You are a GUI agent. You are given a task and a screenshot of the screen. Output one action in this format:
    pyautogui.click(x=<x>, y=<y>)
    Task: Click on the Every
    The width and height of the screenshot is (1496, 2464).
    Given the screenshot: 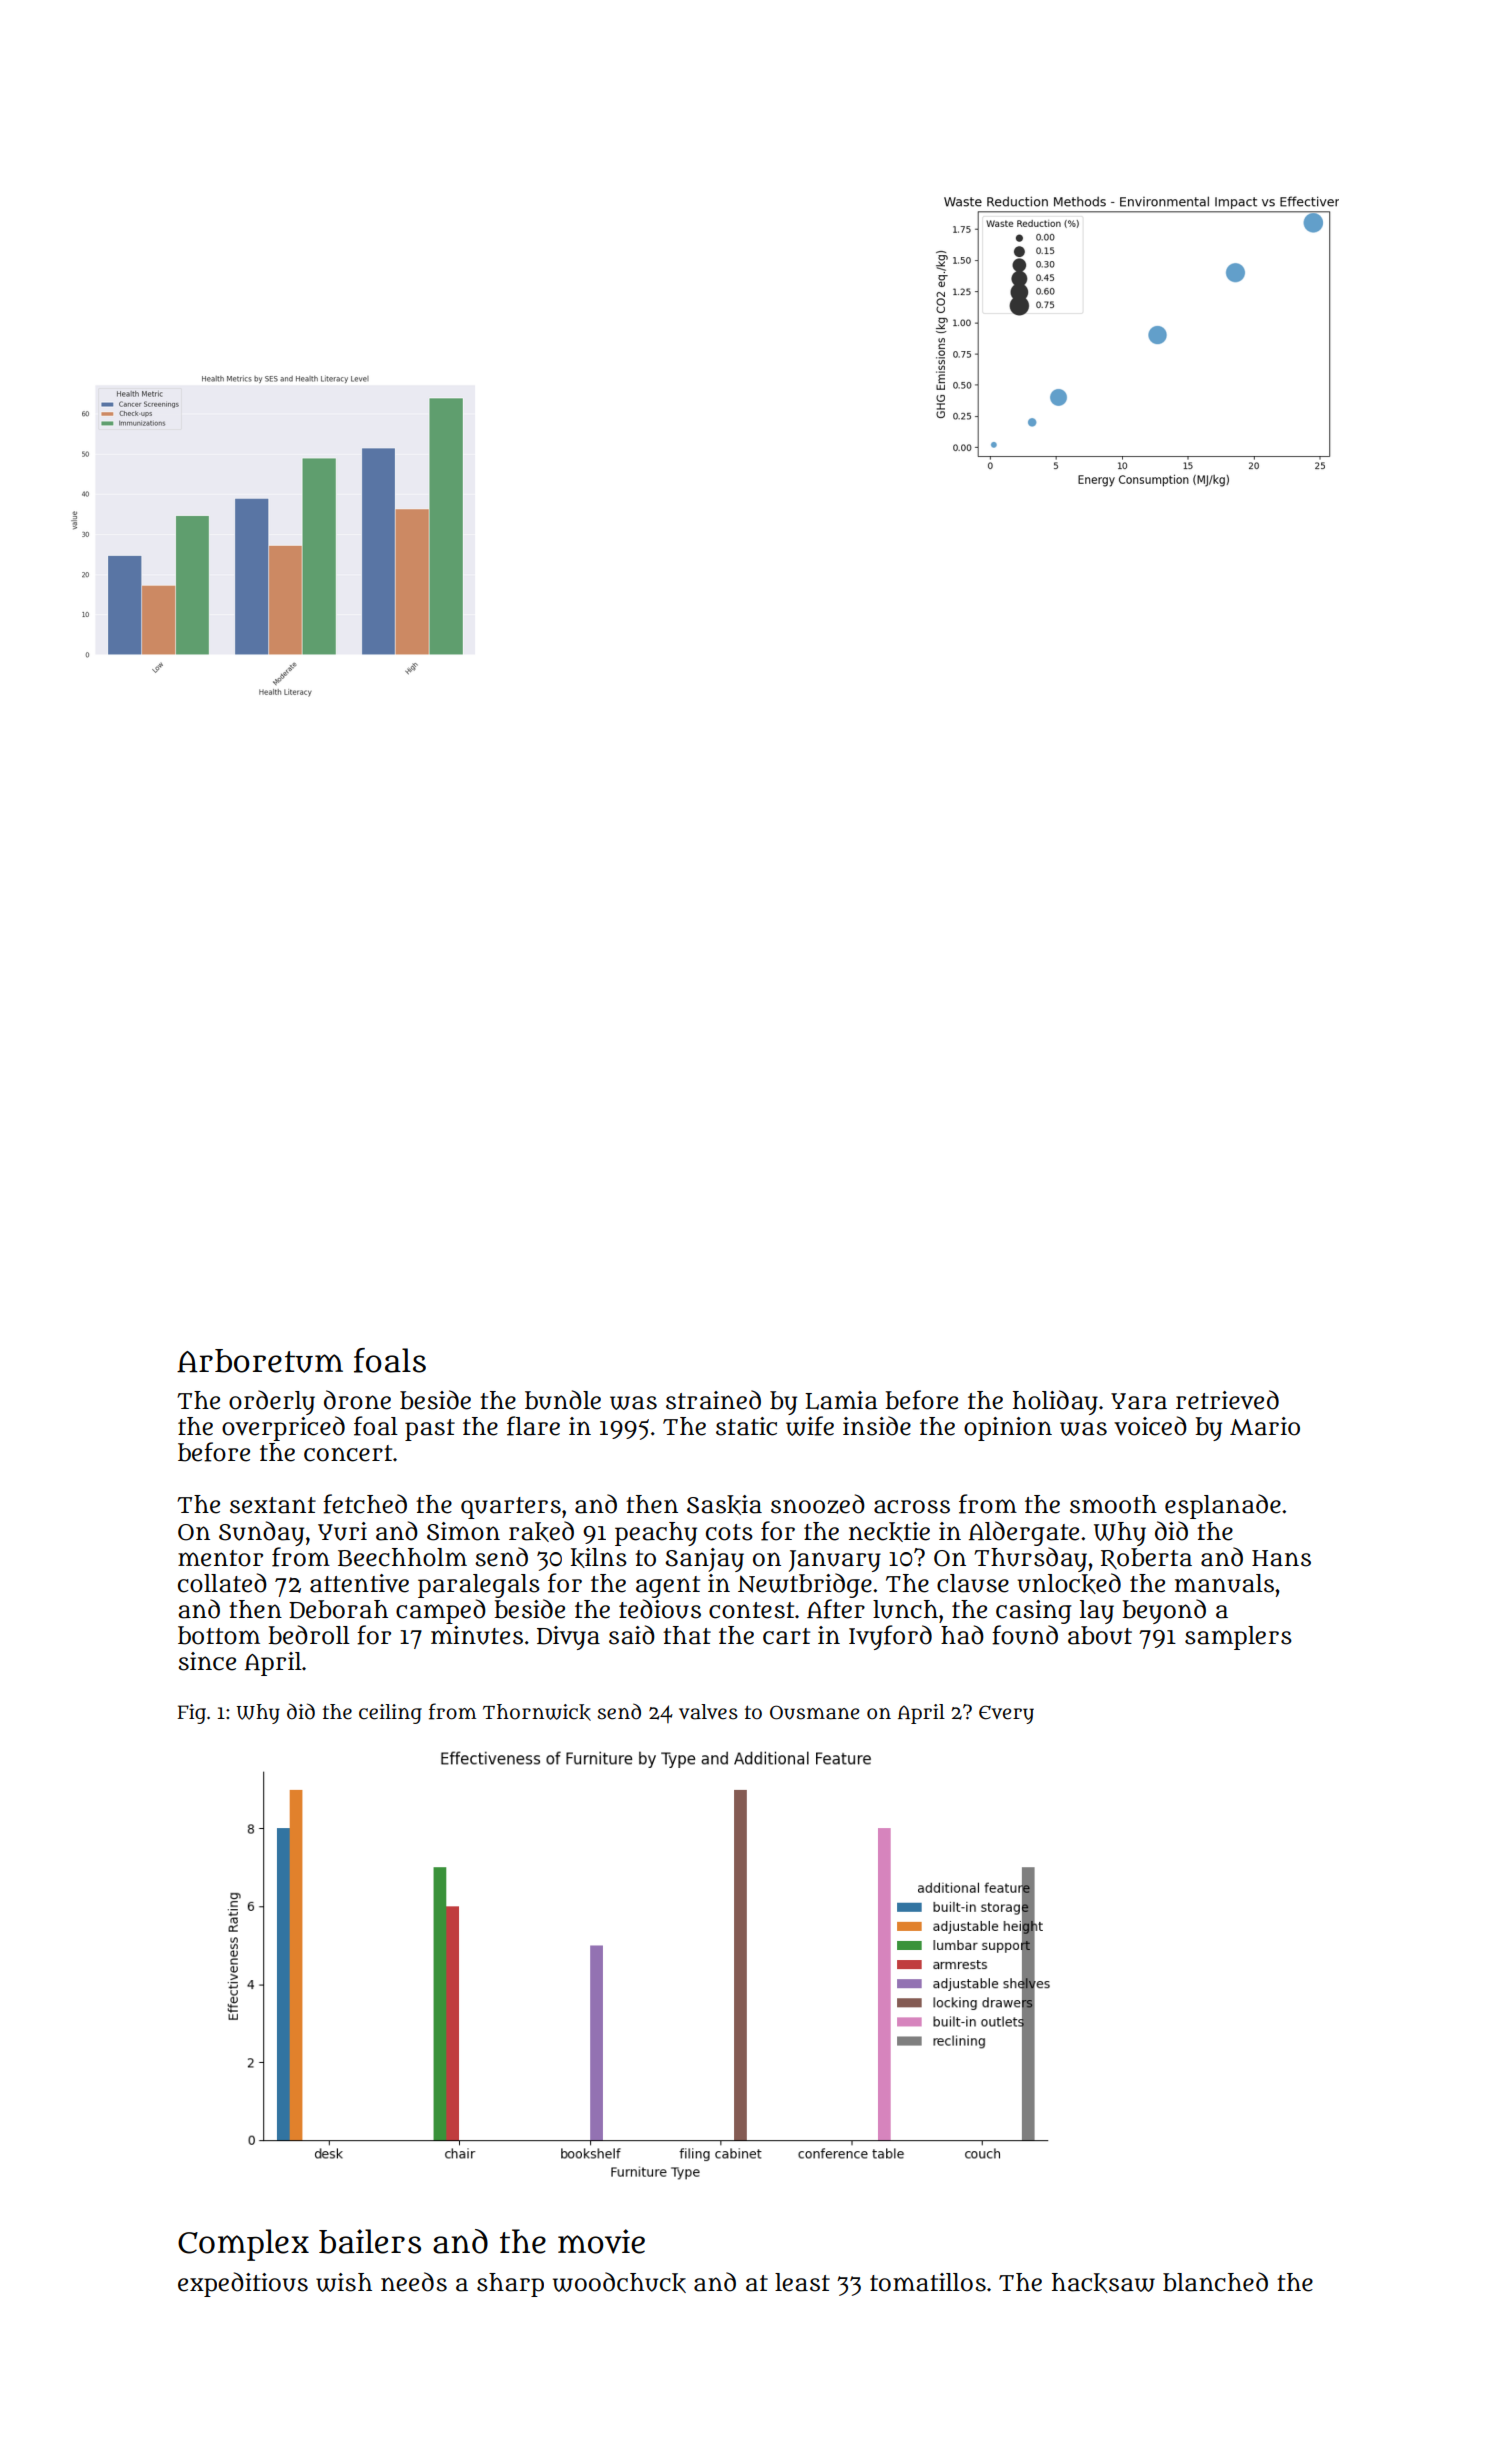 What is the action you would take?
    pyautogui.click(x=1006, y=1714)
